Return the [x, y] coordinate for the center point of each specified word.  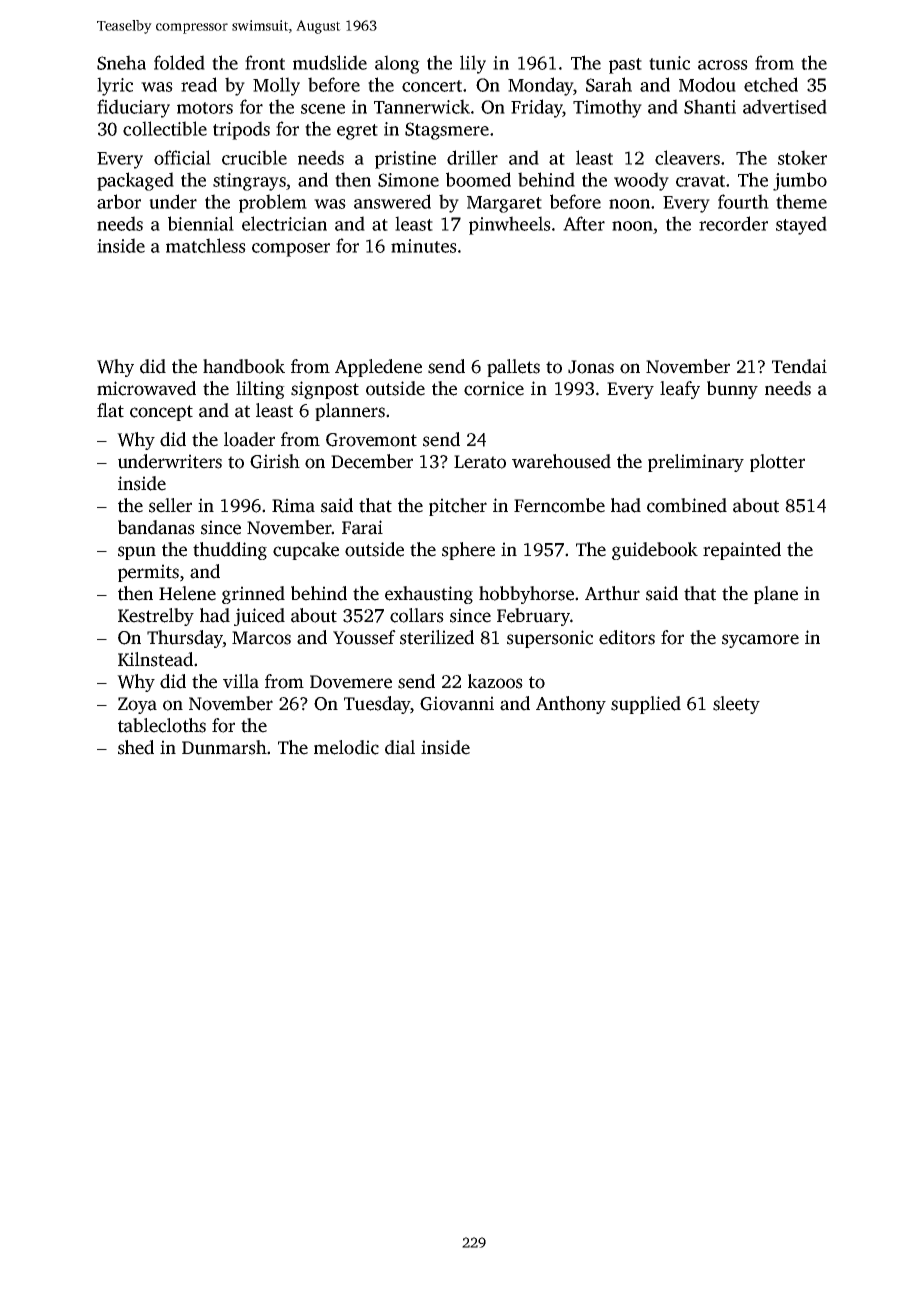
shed [136, 747]
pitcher [458, 507]
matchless [206, 245]
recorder [733, 223]
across [723, 65]
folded [179, 62]
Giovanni [457, 703]
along [397, 64]
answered [392, 201]
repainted [742, 551]
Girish [275, 461]
